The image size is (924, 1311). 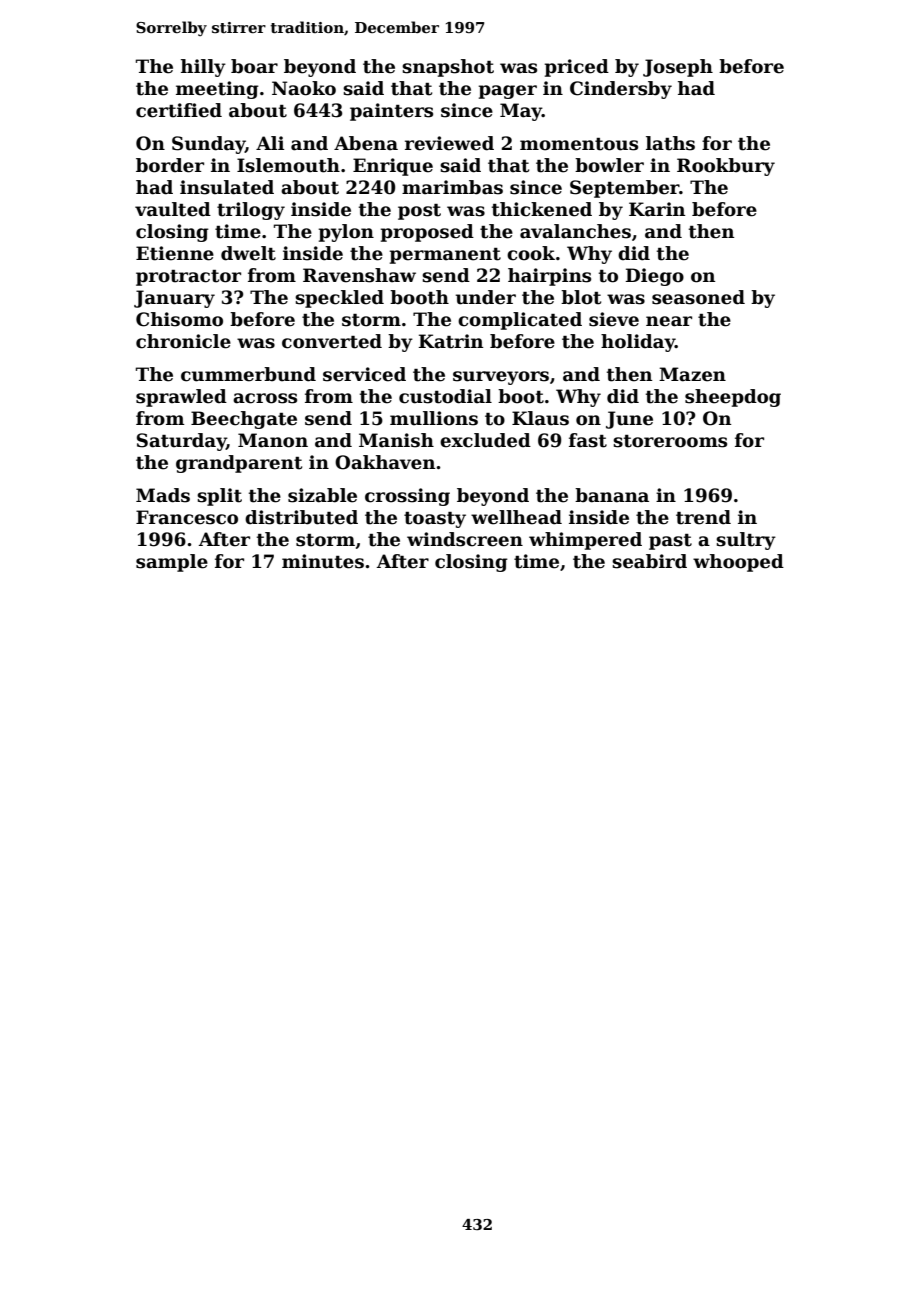 What do you see at coordinates (173, 209) in the screenshot?
I see `vaulted` at bounding box center [173, 209].
